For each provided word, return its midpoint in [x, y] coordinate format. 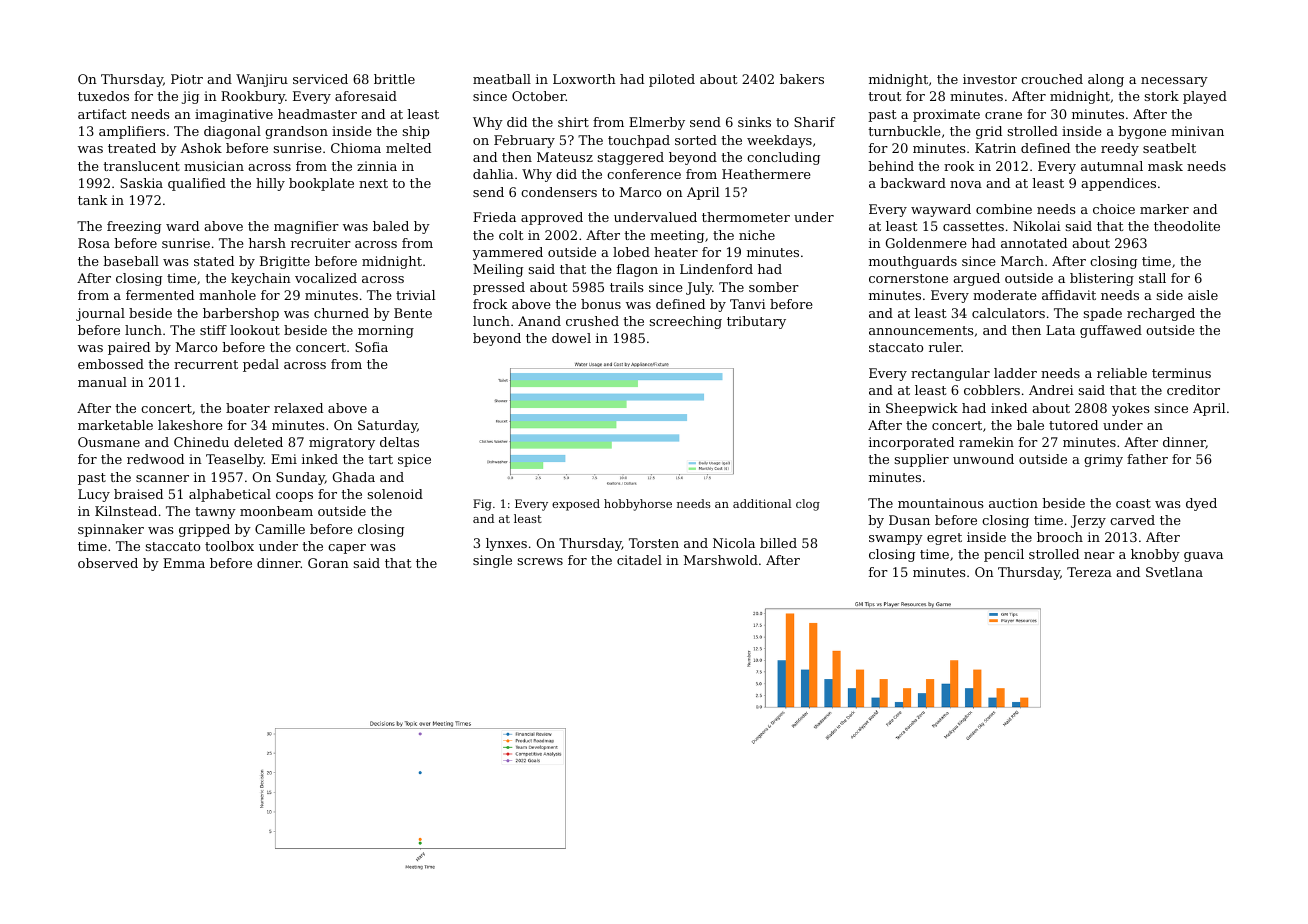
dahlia [493, 174]
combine [1004, 209]
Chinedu [201, 442]
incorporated [911, 443]
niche [757, 235]
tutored [1073, 425]
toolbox [229, 546]
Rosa [94, 243]
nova [966, 184]
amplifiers [132, 132]
